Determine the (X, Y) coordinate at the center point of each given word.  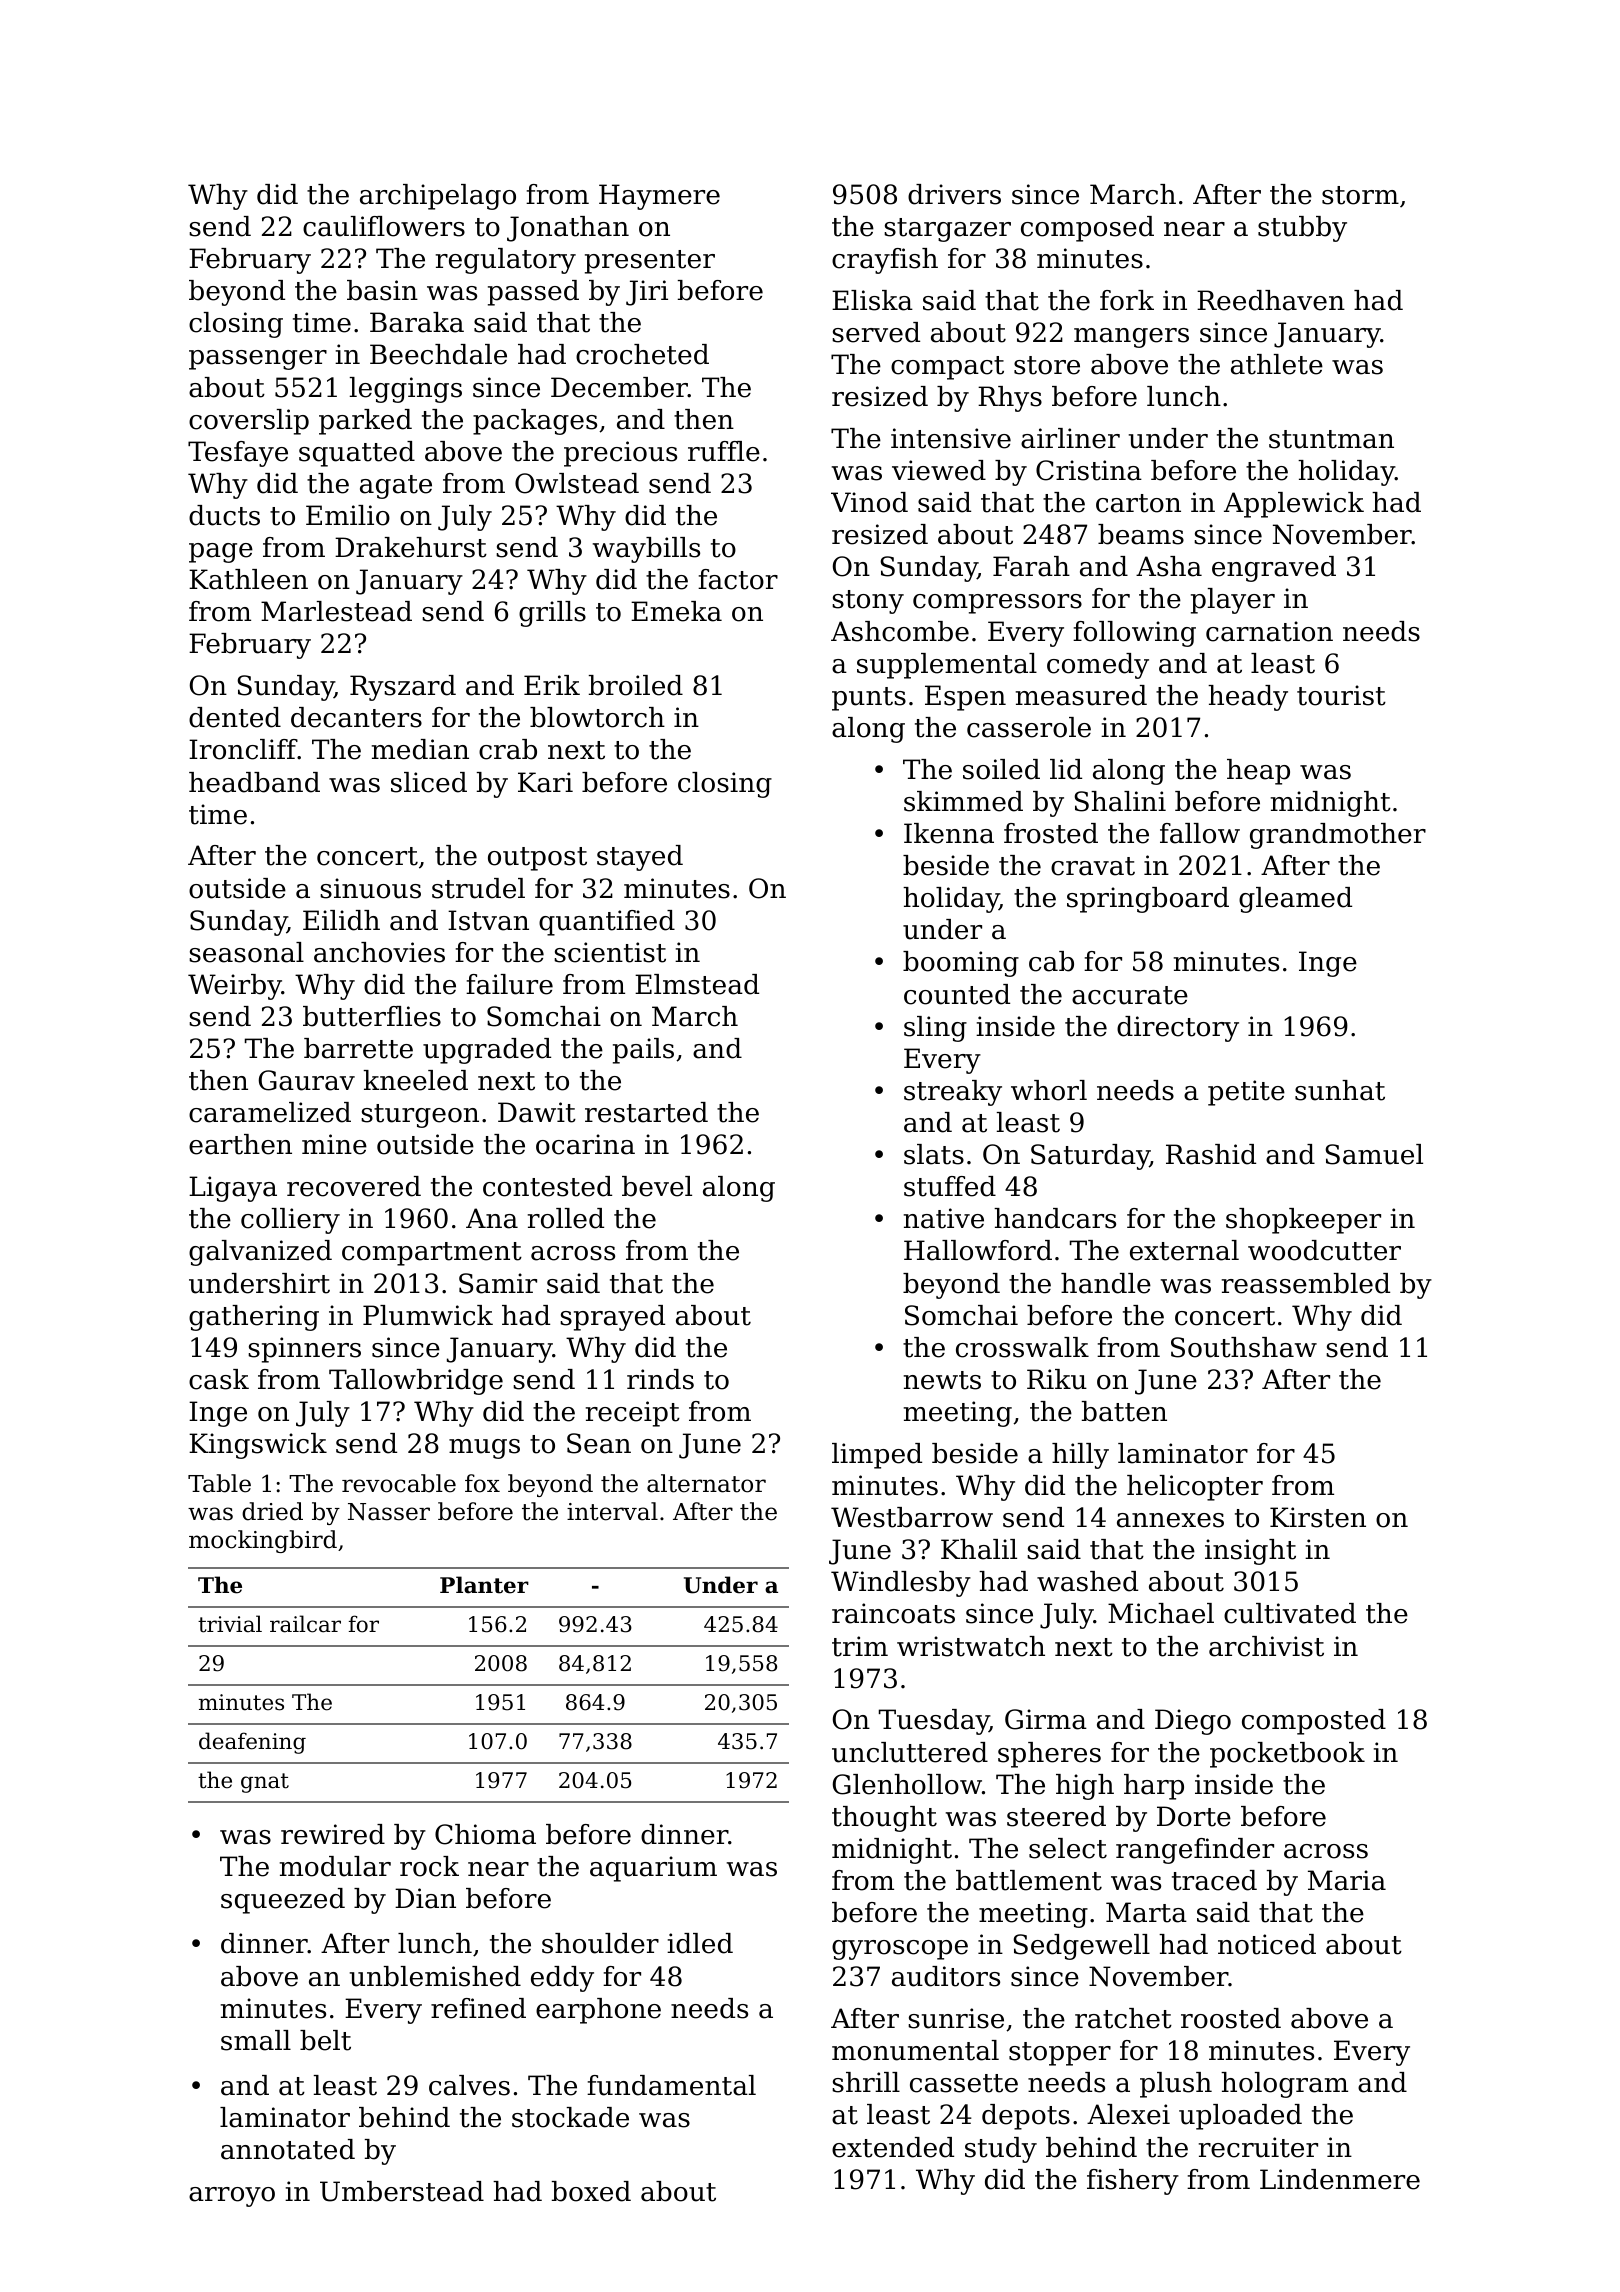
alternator (706, 1483)
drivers (954, 194)
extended (893, 2147)
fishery (1133, 2182)
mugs (484, 1449)
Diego (1193, 1722)
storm (1360, 195)
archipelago (438, 197)
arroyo (232, 2197)
